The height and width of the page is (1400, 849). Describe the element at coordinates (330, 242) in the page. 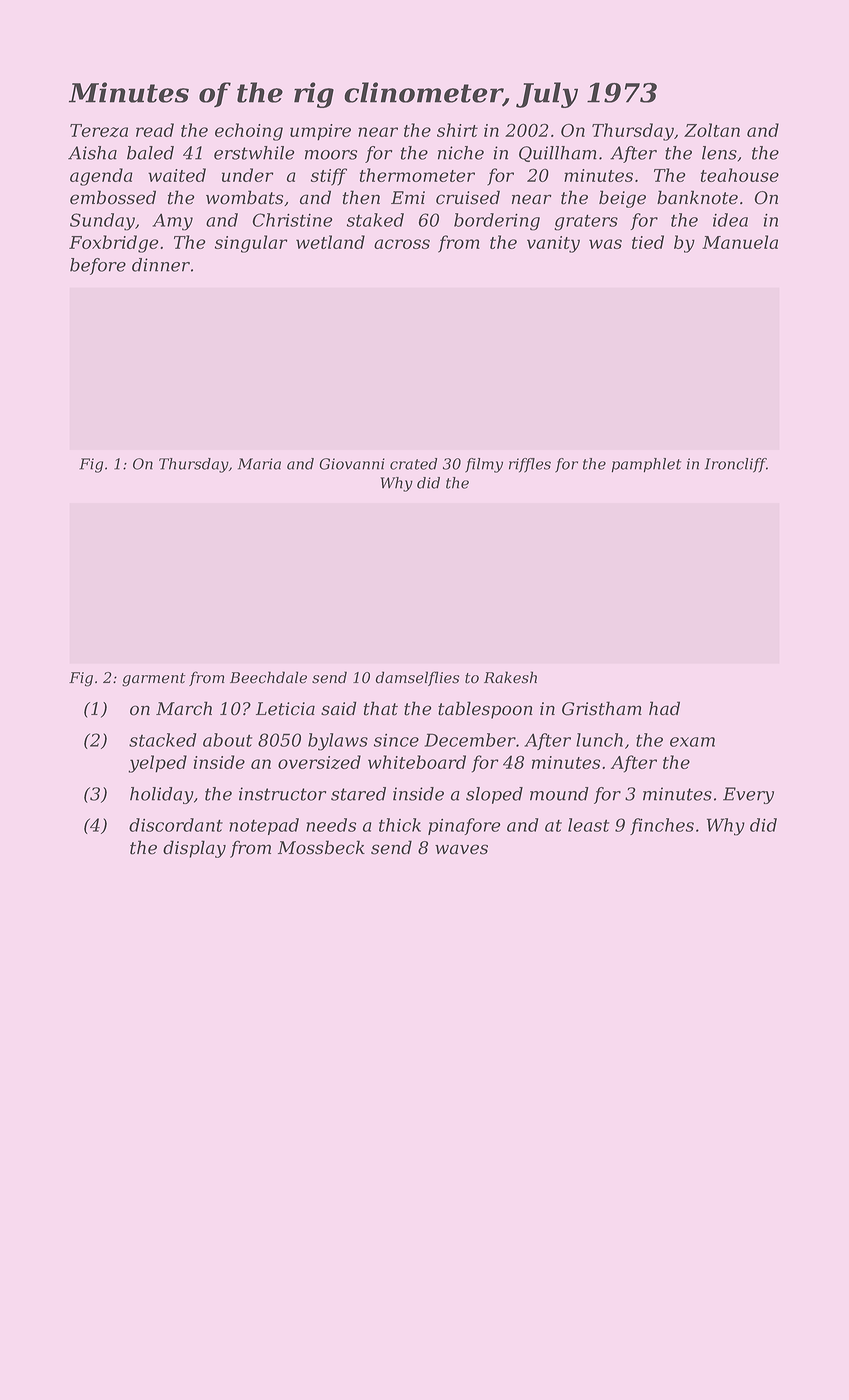

I see `wetland` at that location.
